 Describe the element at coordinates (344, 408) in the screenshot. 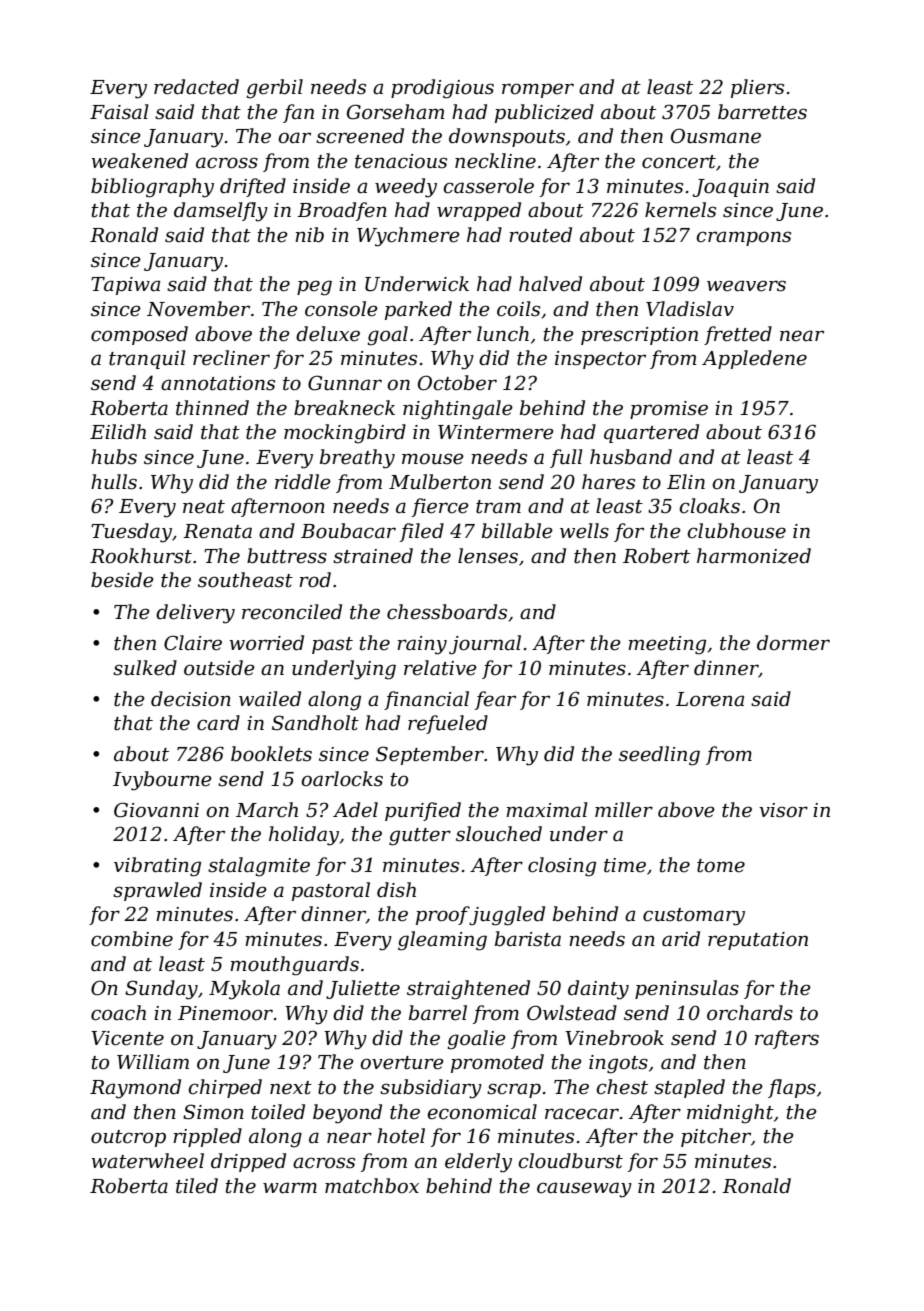

I see `breakneck` at that location.
